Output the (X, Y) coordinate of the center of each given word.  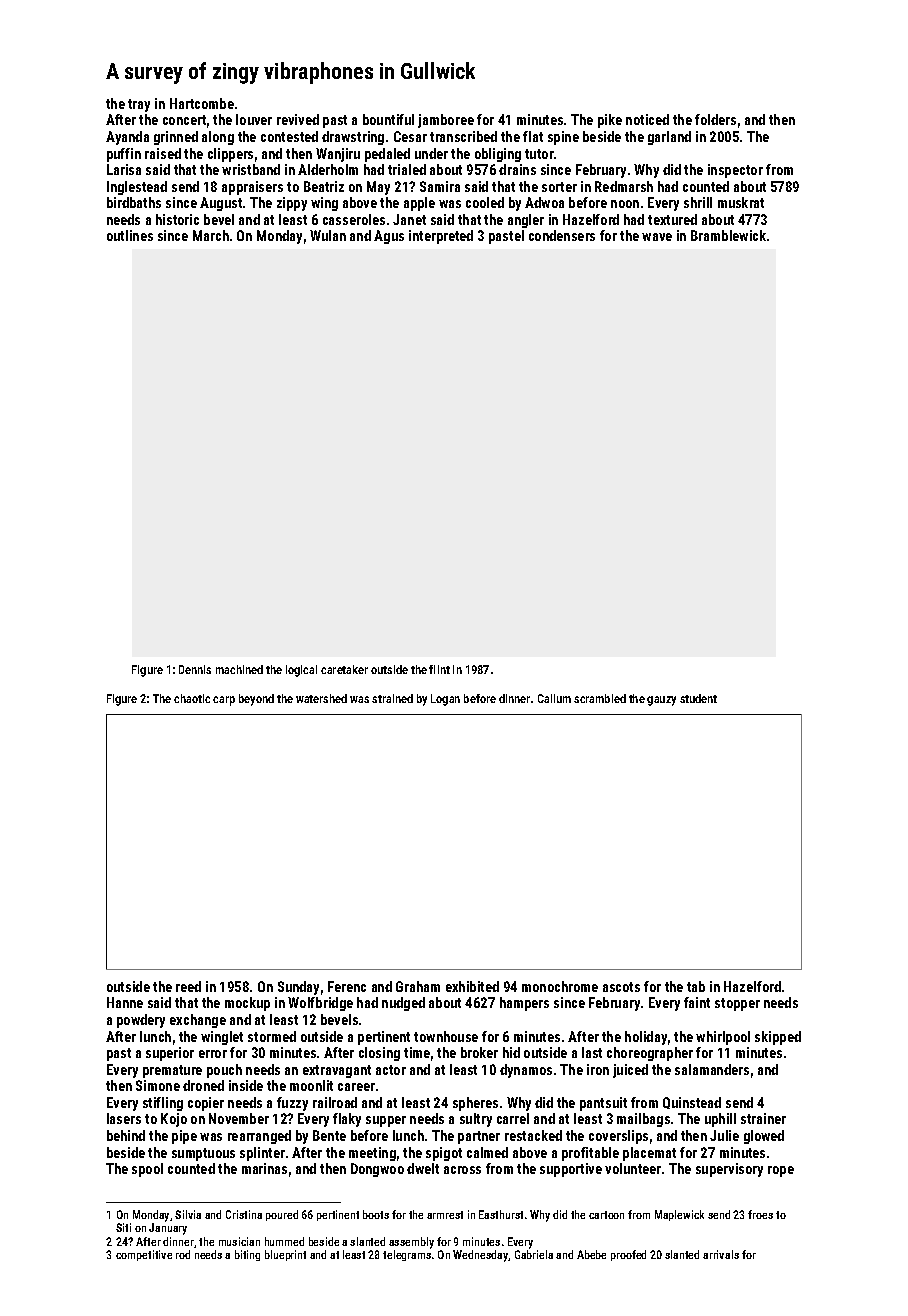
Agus (389, 237)
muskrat (741, 202)
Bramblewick (728, 235)
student (698, 698)
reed (188, 986)
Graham (418, 986)
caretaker (344, 669)
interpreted (441, 237)
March (211, 235)
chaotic (192, 698)
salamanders (712, 1069)
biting (247, 1255)
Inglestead (137, 188)
